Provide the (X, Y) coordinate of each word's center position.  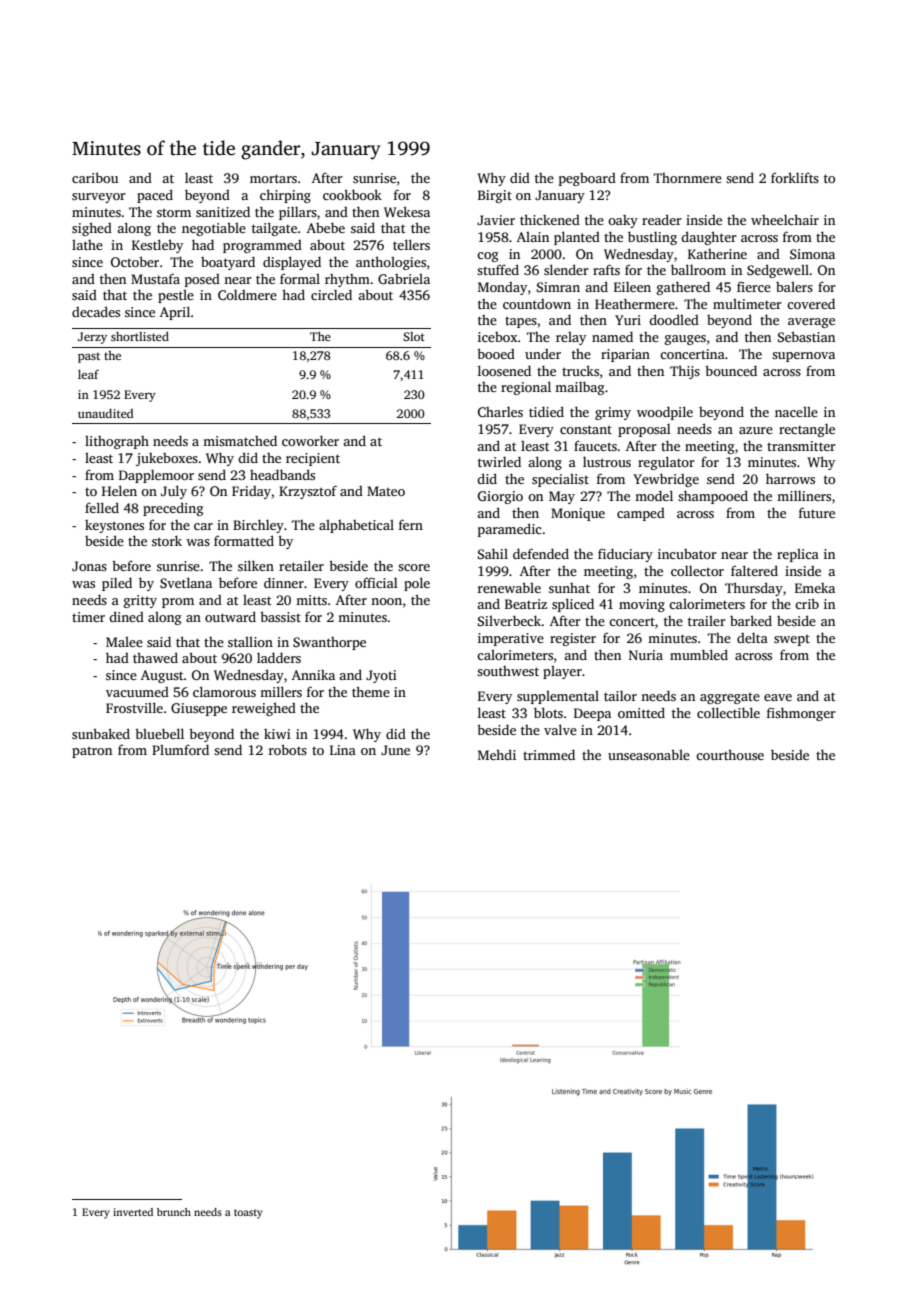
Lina (343, 750)
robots (288, 749)
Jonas (89, 566)
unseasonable (649, 754)
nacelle (796, 412)
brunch (174, 1212)
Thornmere (688, 178)
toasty (248, 1214)
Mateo (386, 491)
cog (487, 257)
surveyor (99, 198)
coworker (310, 440)
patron (92, 752)
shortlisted (140, 336)
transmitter (801, 446)
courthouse (730, 754)
